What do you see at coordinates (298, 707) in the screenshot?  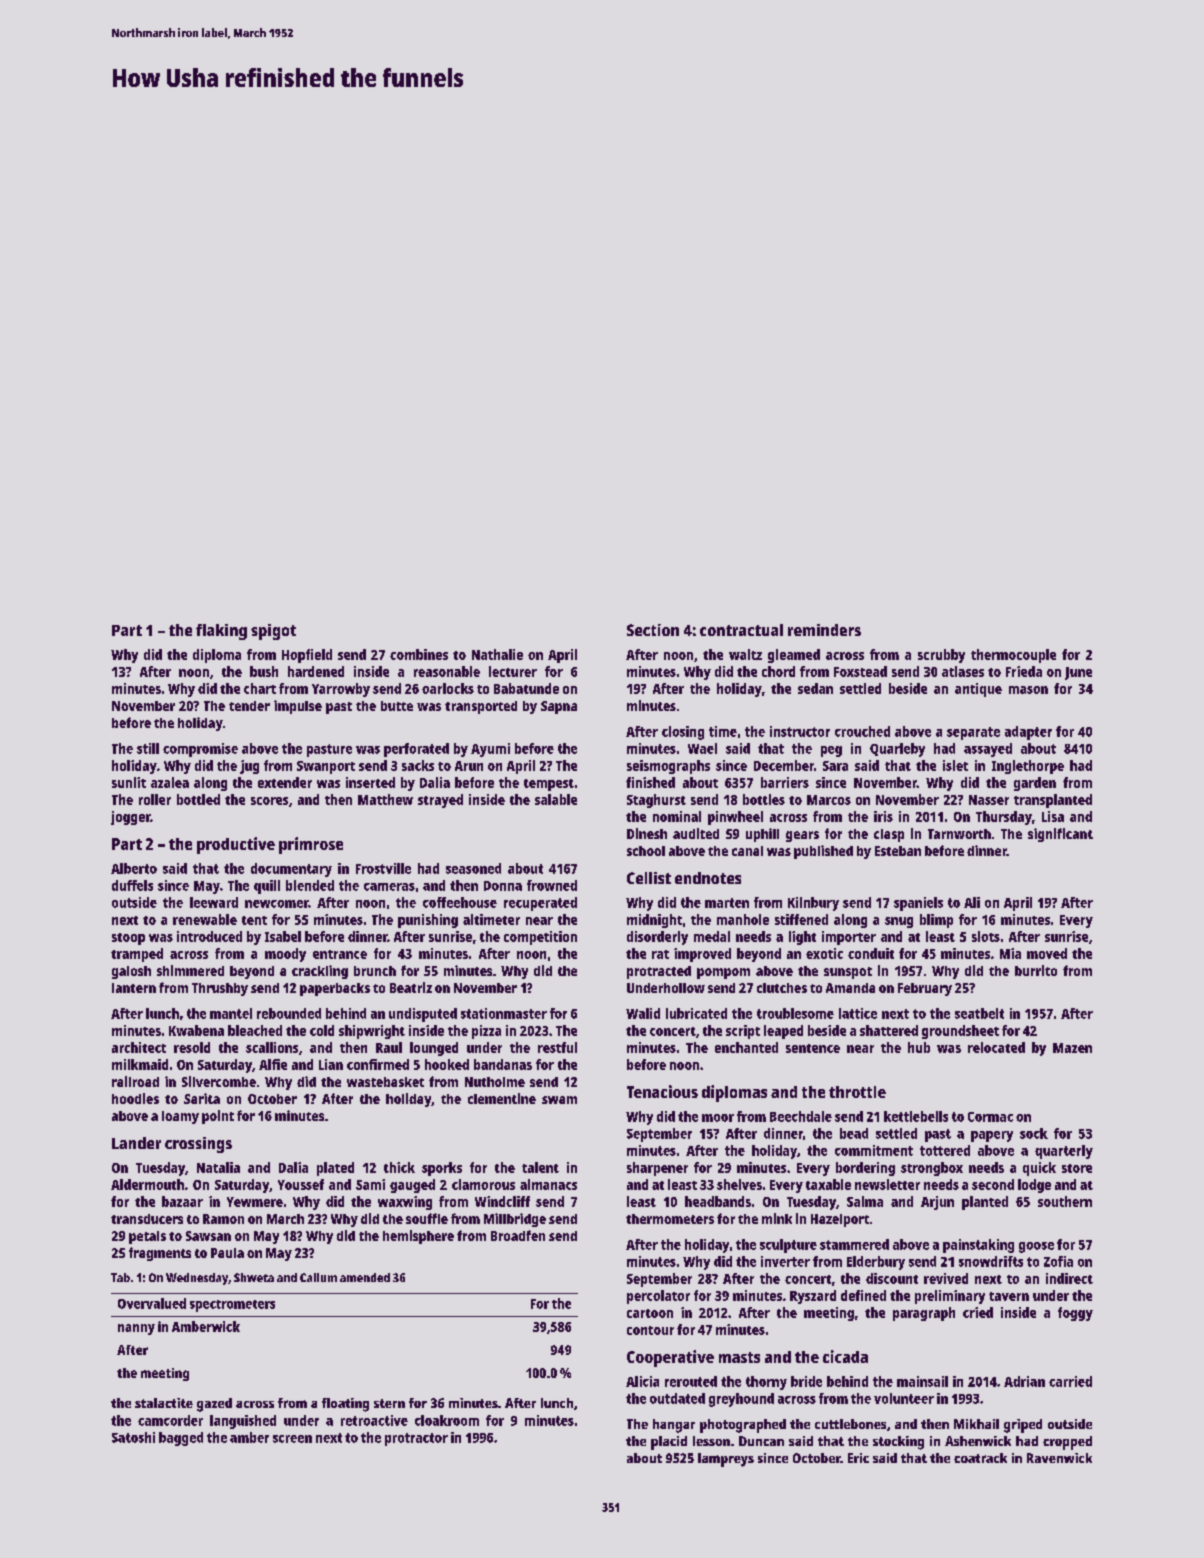 I see `impulse` at bounding box center [298, 707].
